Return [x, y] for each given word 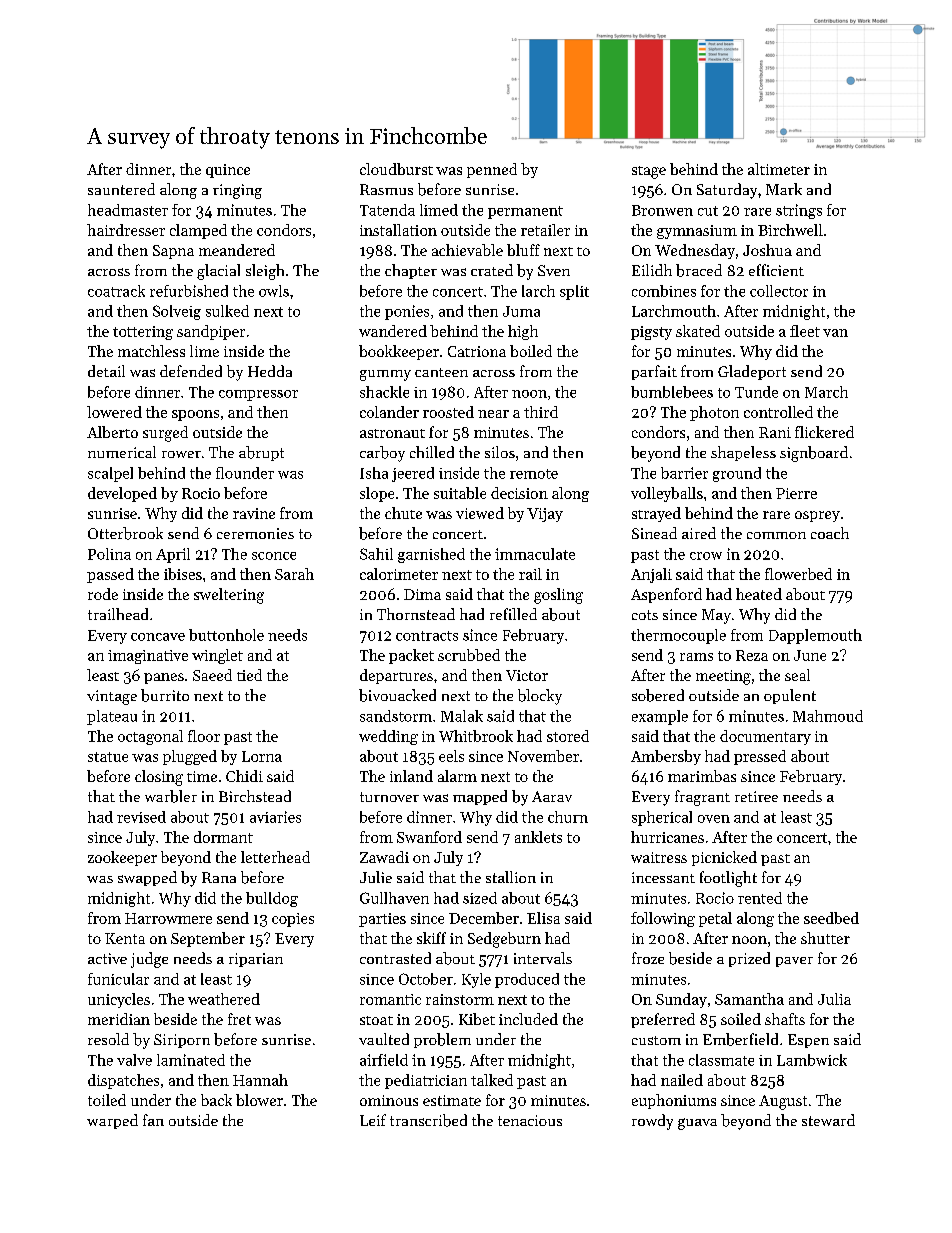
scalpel [110, 474]
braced [699, 270]
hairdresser [126, 230]
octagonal [150, 737]
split [574, 292]
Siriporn [182, 1041]
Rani [775, 432]
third [541, 412]
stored [568, 736]
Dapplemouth [815, 636]
